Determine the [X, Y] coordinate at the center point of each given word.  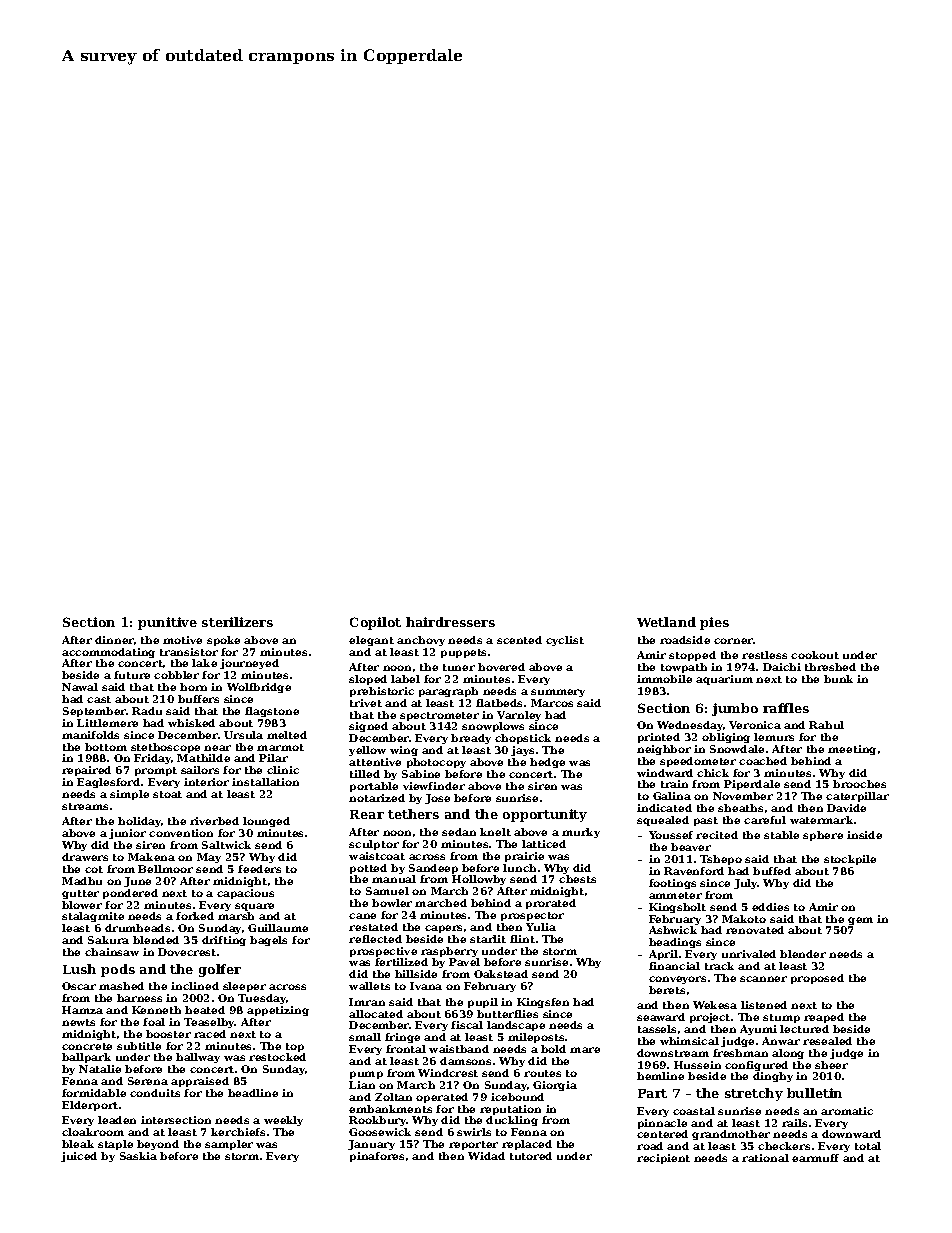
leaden [117, 1120]
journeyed [249, 664]
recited [717, 835]
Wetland [666, 622]
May [209, 858]
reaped [824, 1018]
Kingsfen [543, 1003]
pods [118, 970]
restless [764, 655]
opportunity [545, 815]
